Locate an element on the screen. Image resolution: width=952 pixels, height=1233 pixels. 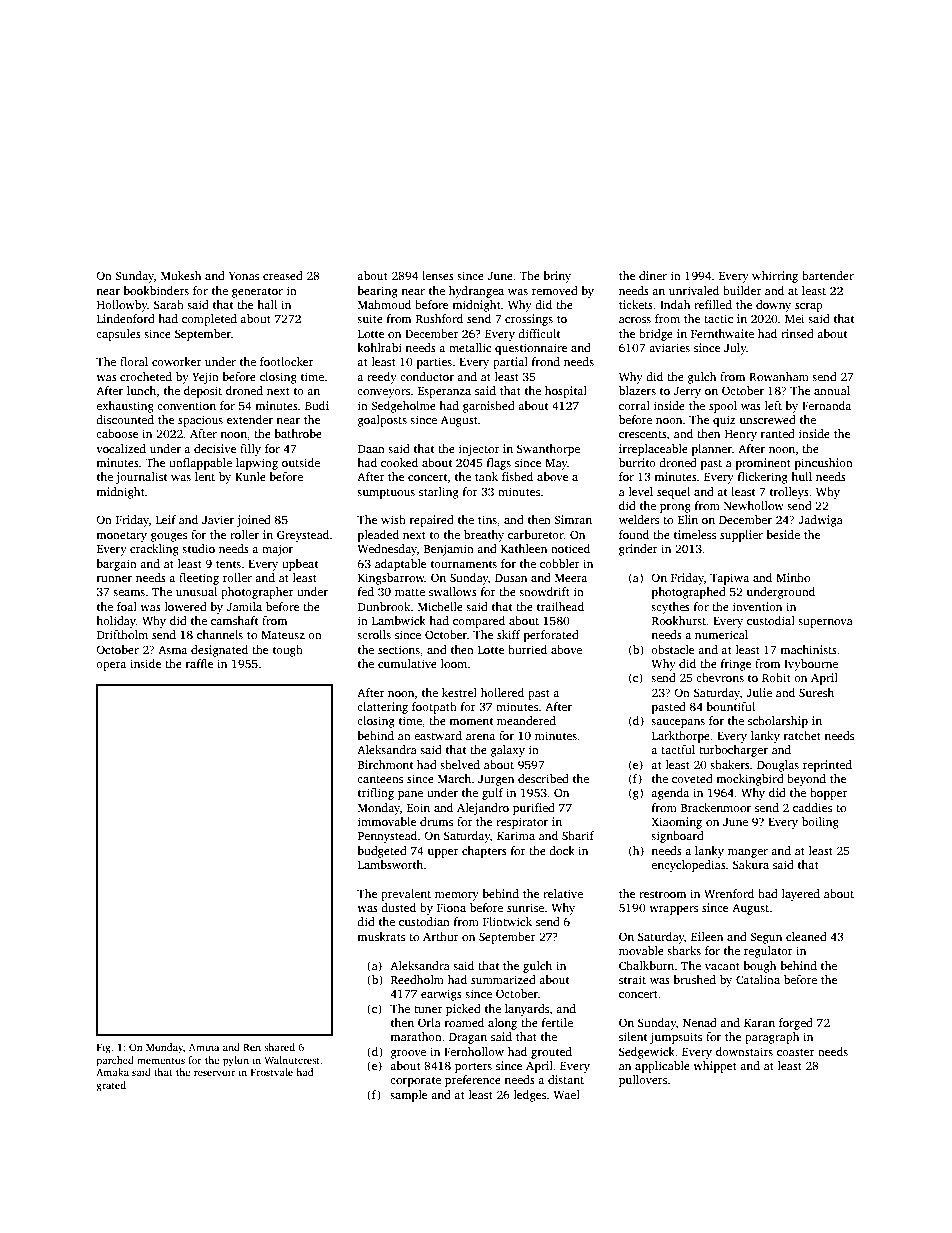
hollered is located at coordinates (502, 692).
